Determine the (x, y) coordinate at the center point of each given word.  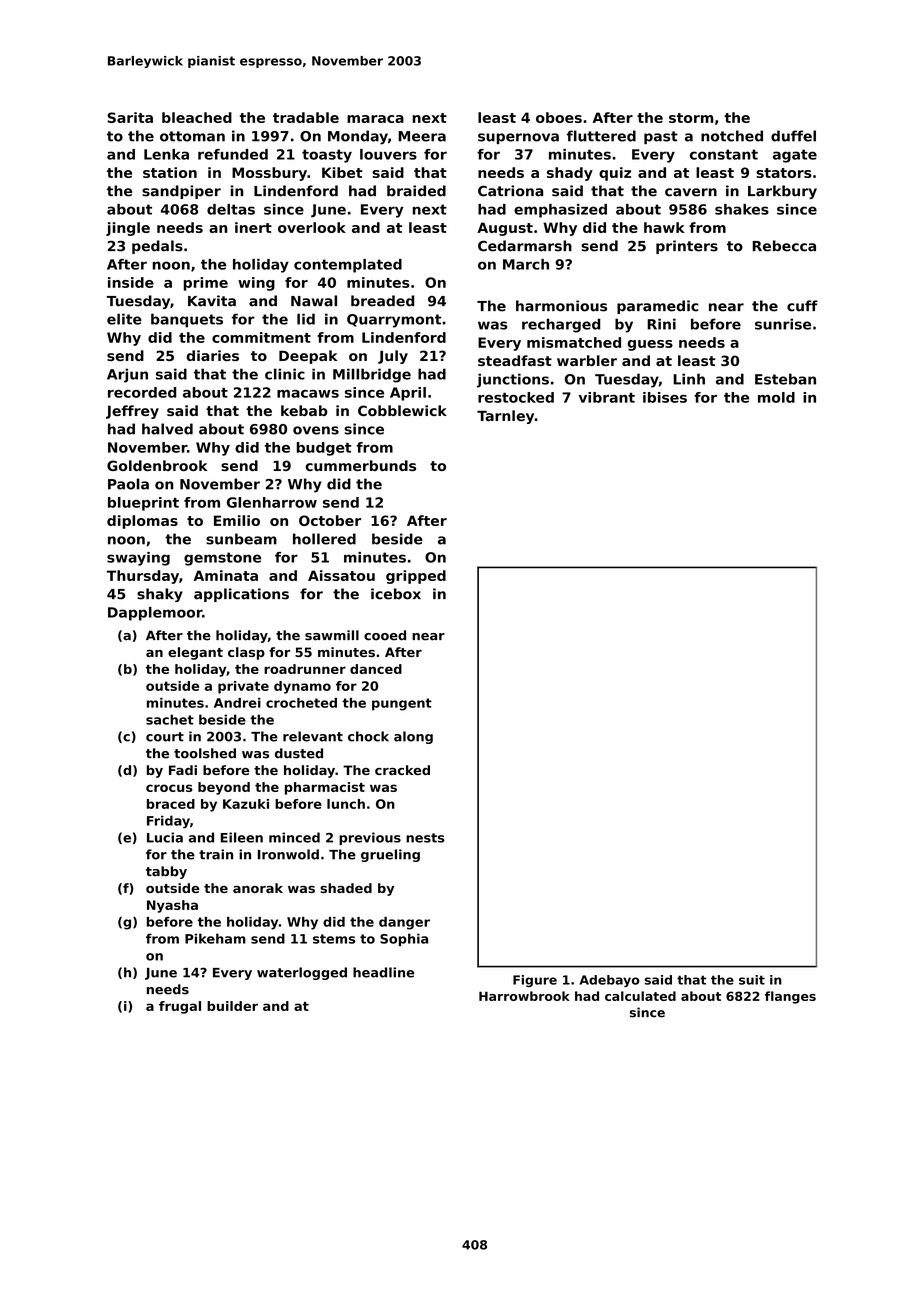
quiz (615, 174)
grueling (390, 855)
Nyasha (172, 906)
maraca (375, 119)
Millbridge (372, 375)
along (413, 737)
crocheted (301, 703)
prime (205, 284)
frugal (180, 1007)
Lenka (166, 154)
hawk (664, 227)
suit (752, 980)
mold (776, 397)
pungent (402, 704)
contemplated (348, 266)
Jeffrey (132, 412)
